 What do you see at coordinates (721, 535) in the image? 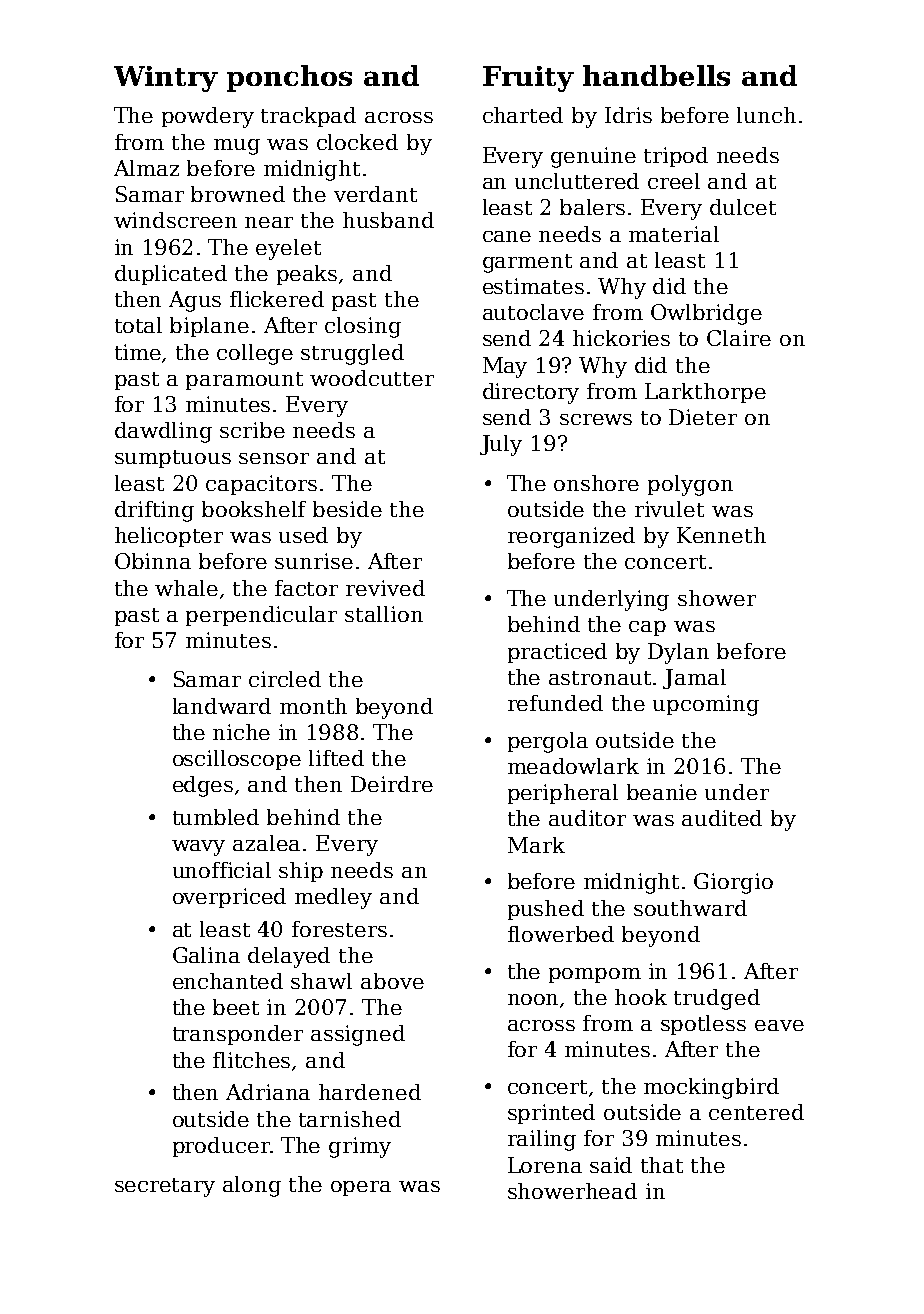
I see `Kenneth` at bounding box center [721, 535].
